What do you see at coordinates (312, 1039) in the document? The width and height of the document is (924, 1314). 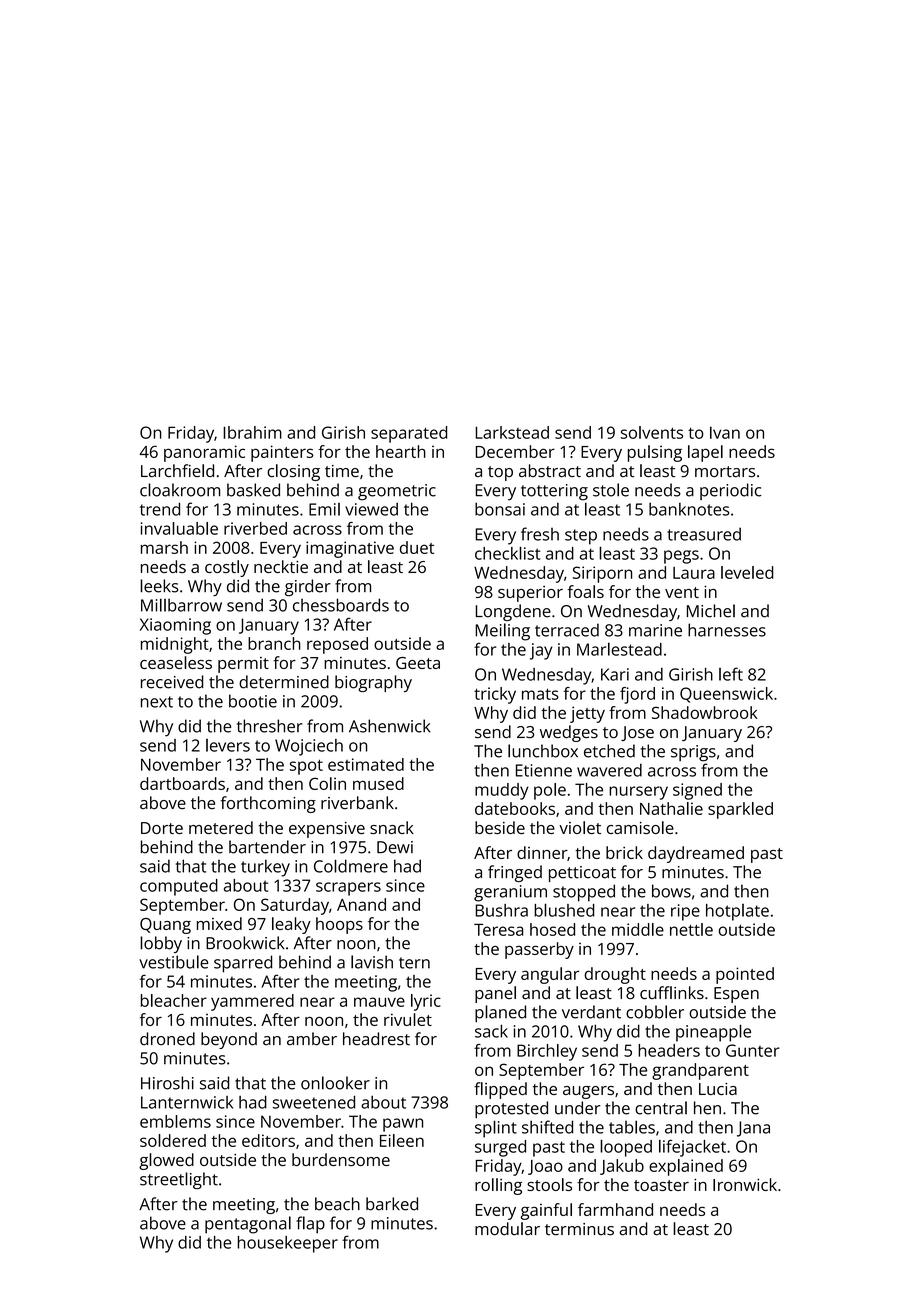 I see `amber` at bounding box center [312, 1039].
